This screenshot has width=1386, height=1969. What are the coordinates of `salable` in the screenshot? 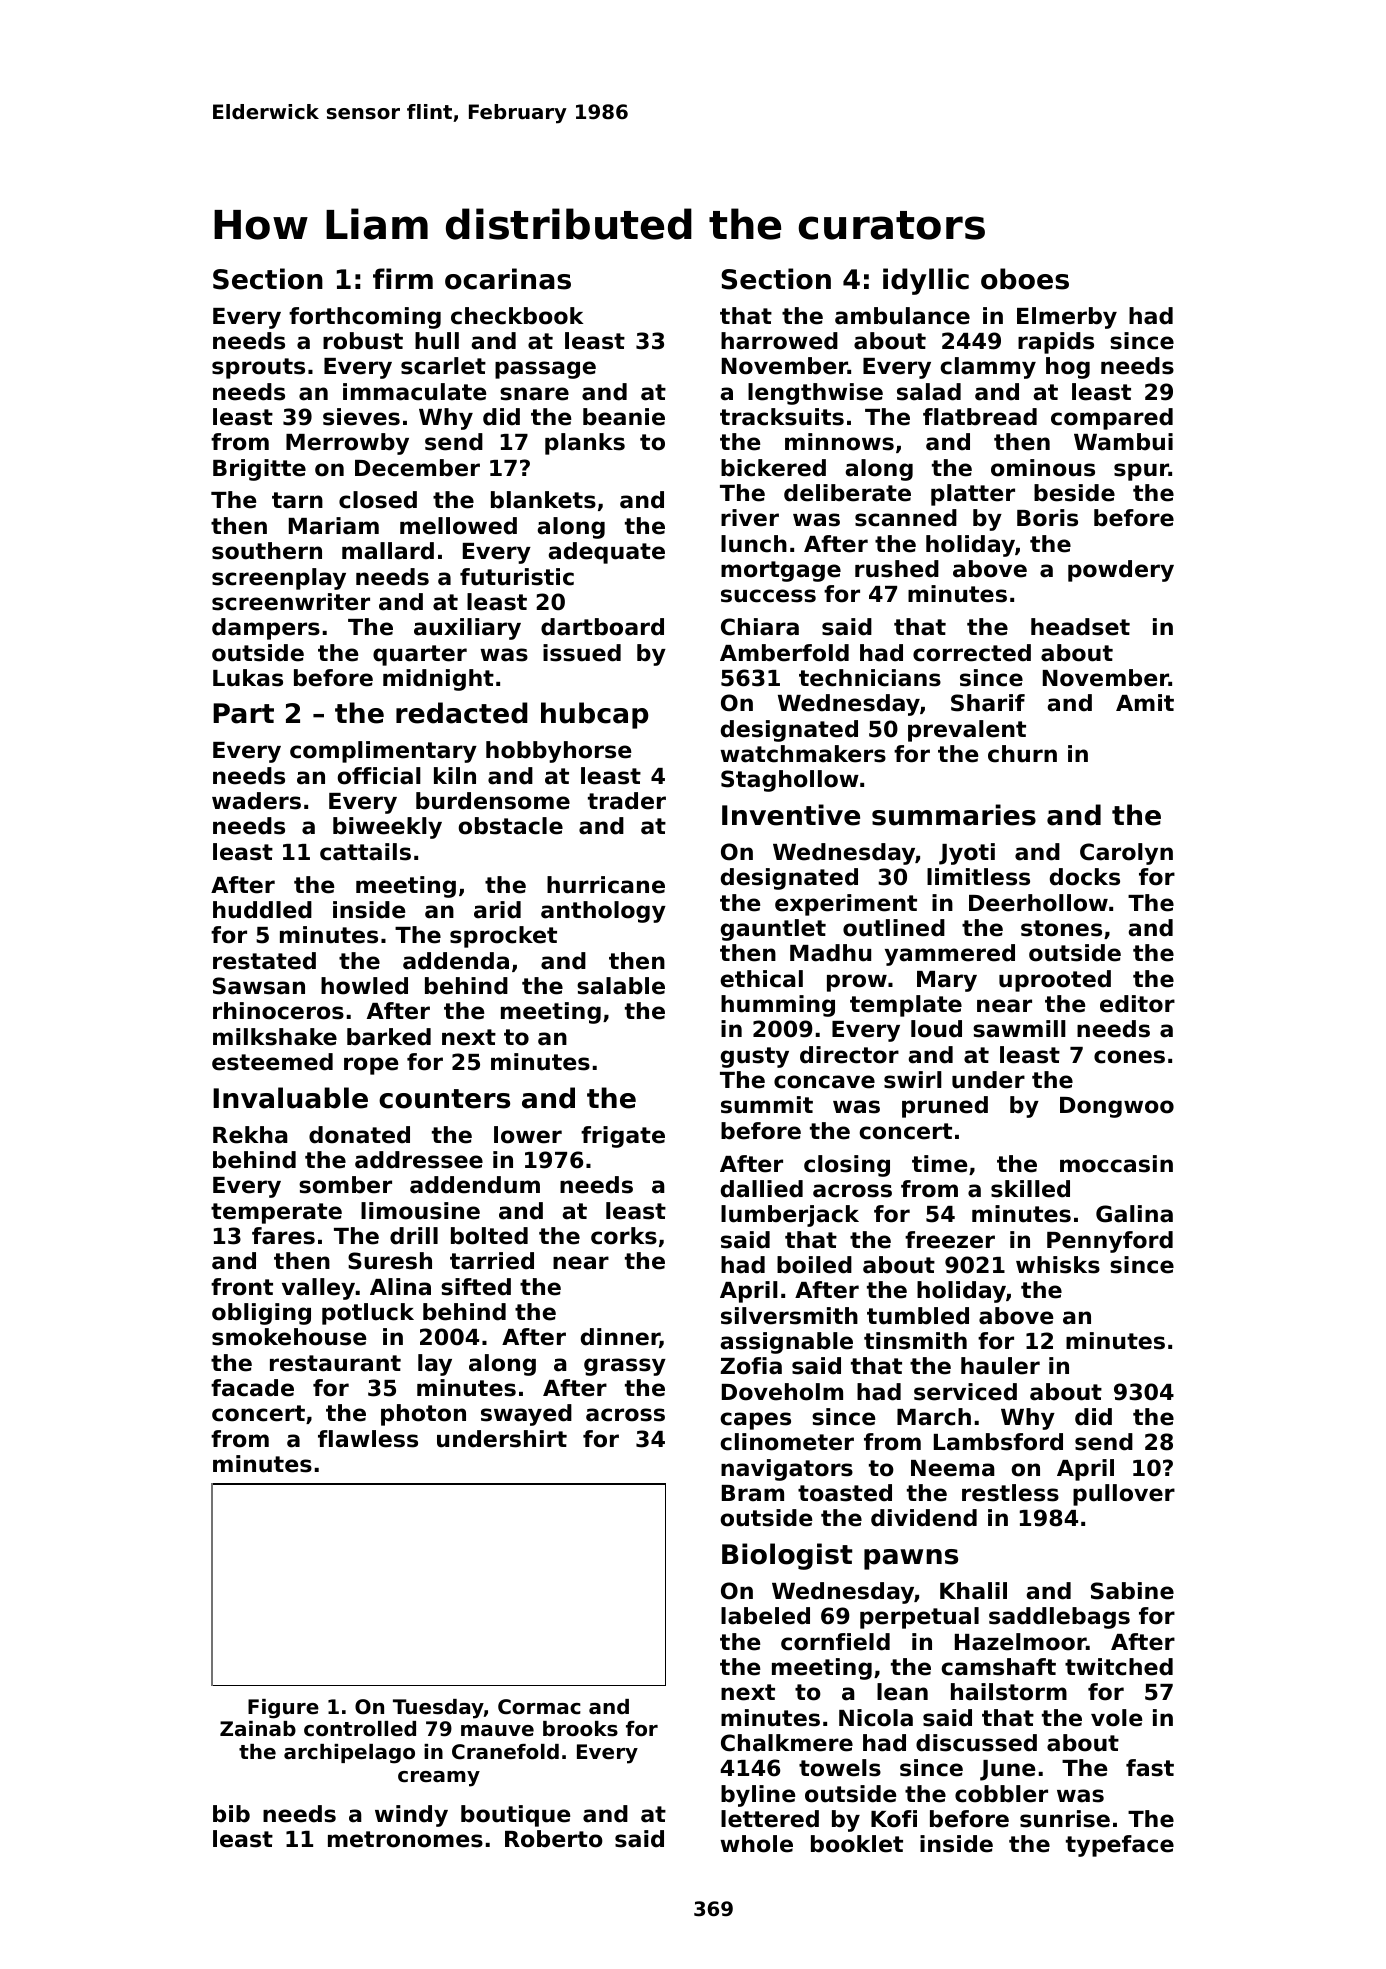 It's located at (621, 986).
